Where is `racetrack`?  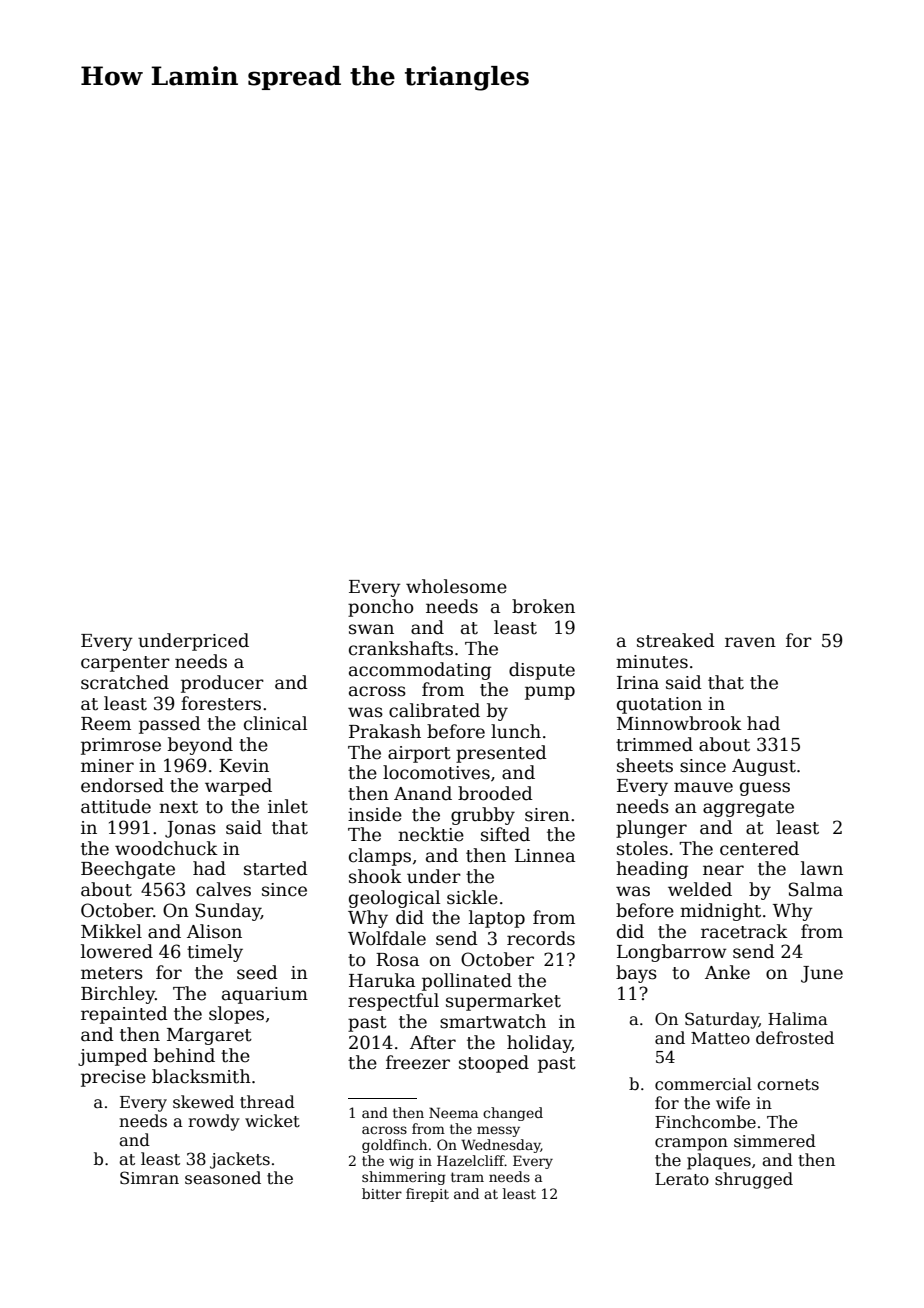
racetrack is located at coordinates (744, 931).
